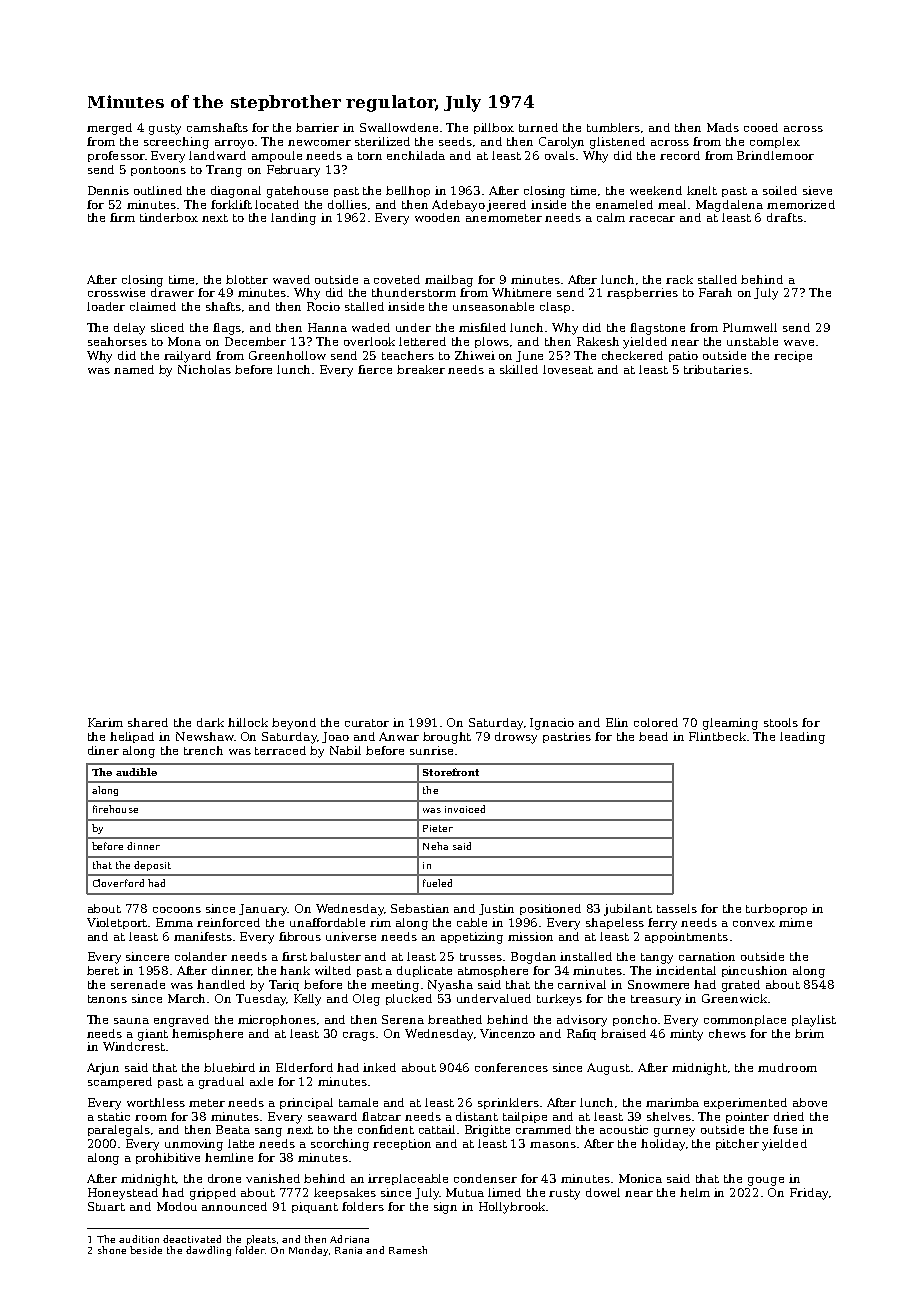  Describe the element at coordinates (582, 984) in the document. I see `carnival` at that location.
